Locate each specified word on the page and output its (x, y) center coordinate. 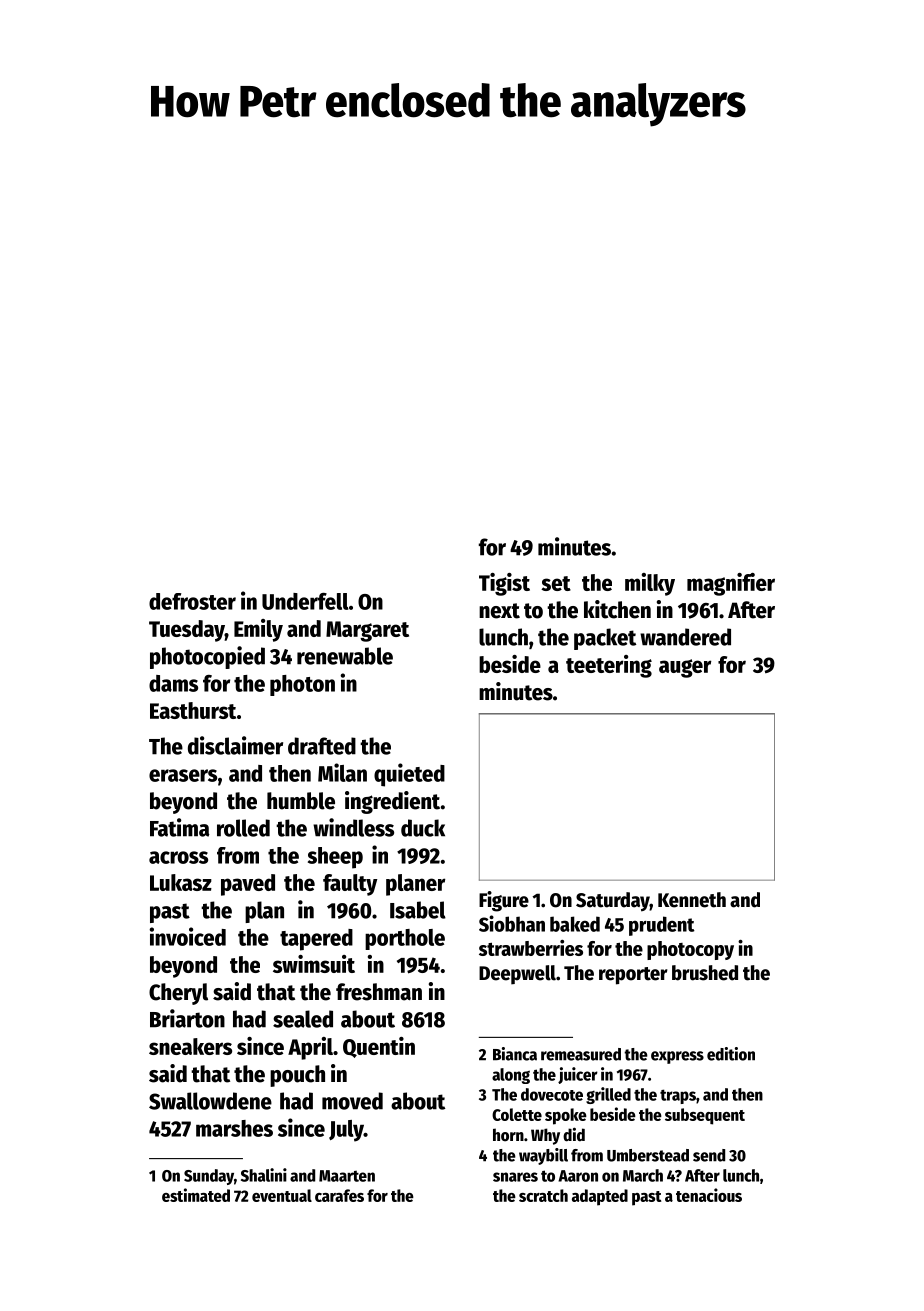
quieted (409, 775)
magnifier (731, 584)
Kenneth (692, 900)
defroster (192, 601)
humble (301, 801)
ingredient (392, 802)
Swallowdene (210, 1101)
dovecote (552, 1094)
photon (302, 685)
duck (423, 828)
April (310, 1048)
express (677, 1057)
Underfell (305, 601)
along (511, 1076)
